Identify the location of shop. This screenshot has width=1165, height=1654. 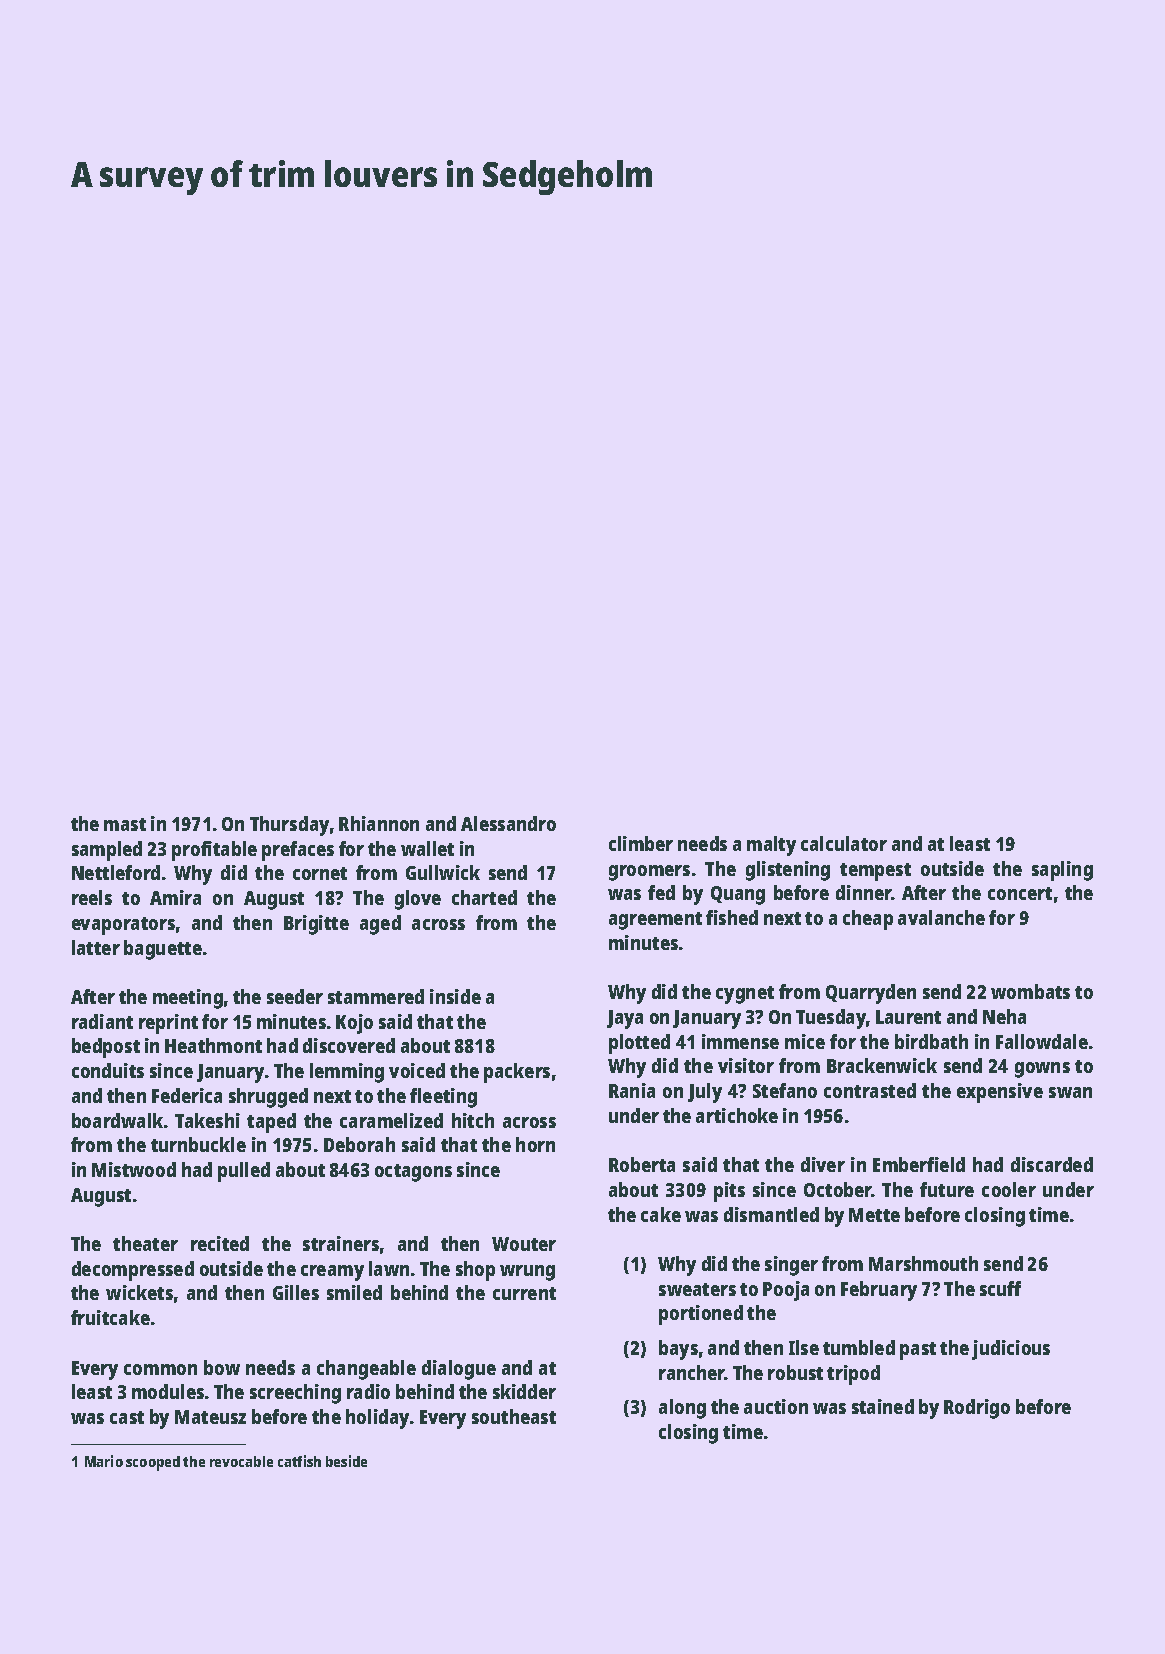
(475, 1271).
